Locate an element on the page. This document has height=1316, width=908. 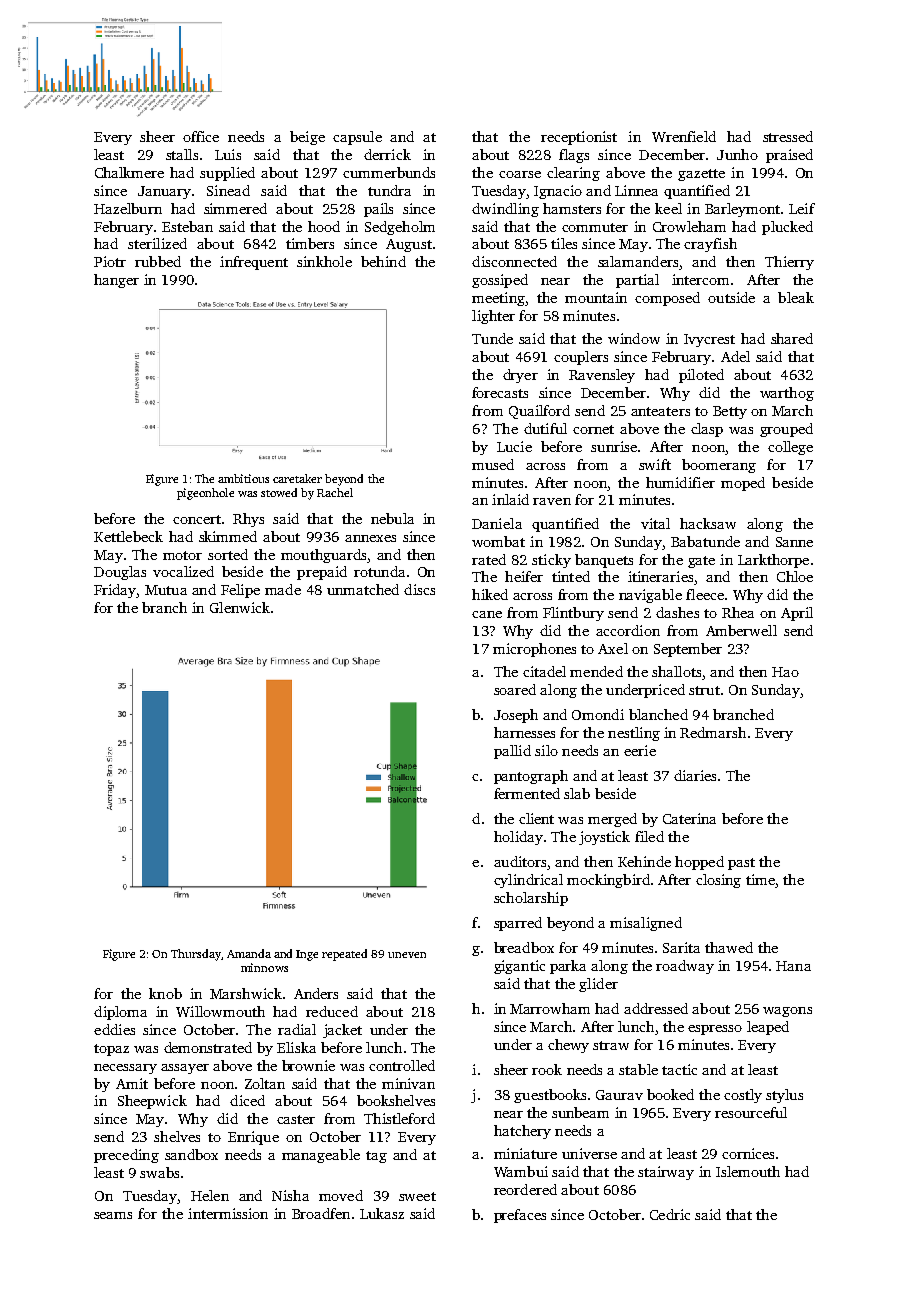
Joseph is located at coordinates (516, 716).
